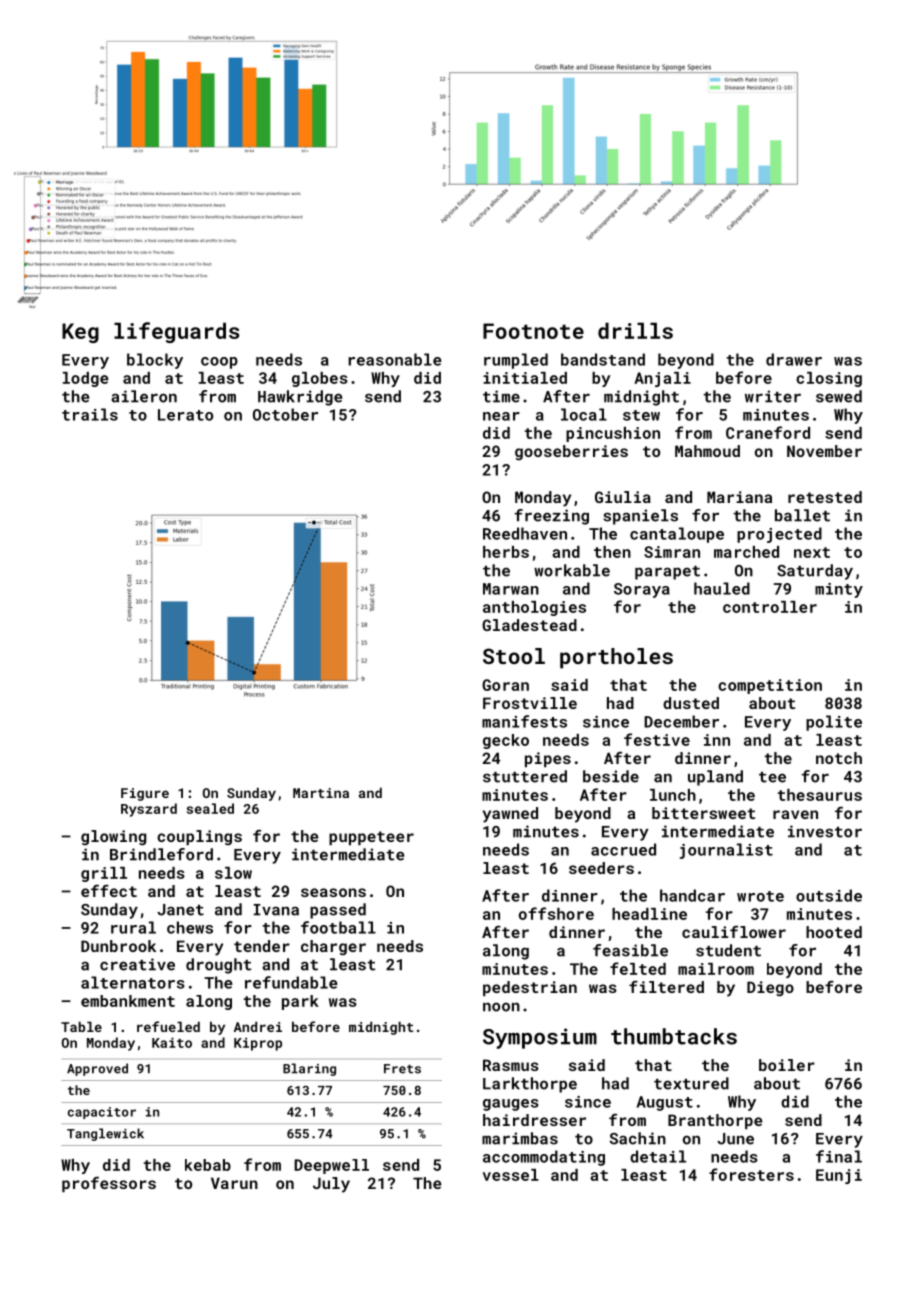 This page has width=924, height=1308. I want to click on notch, so click(839, 758).
